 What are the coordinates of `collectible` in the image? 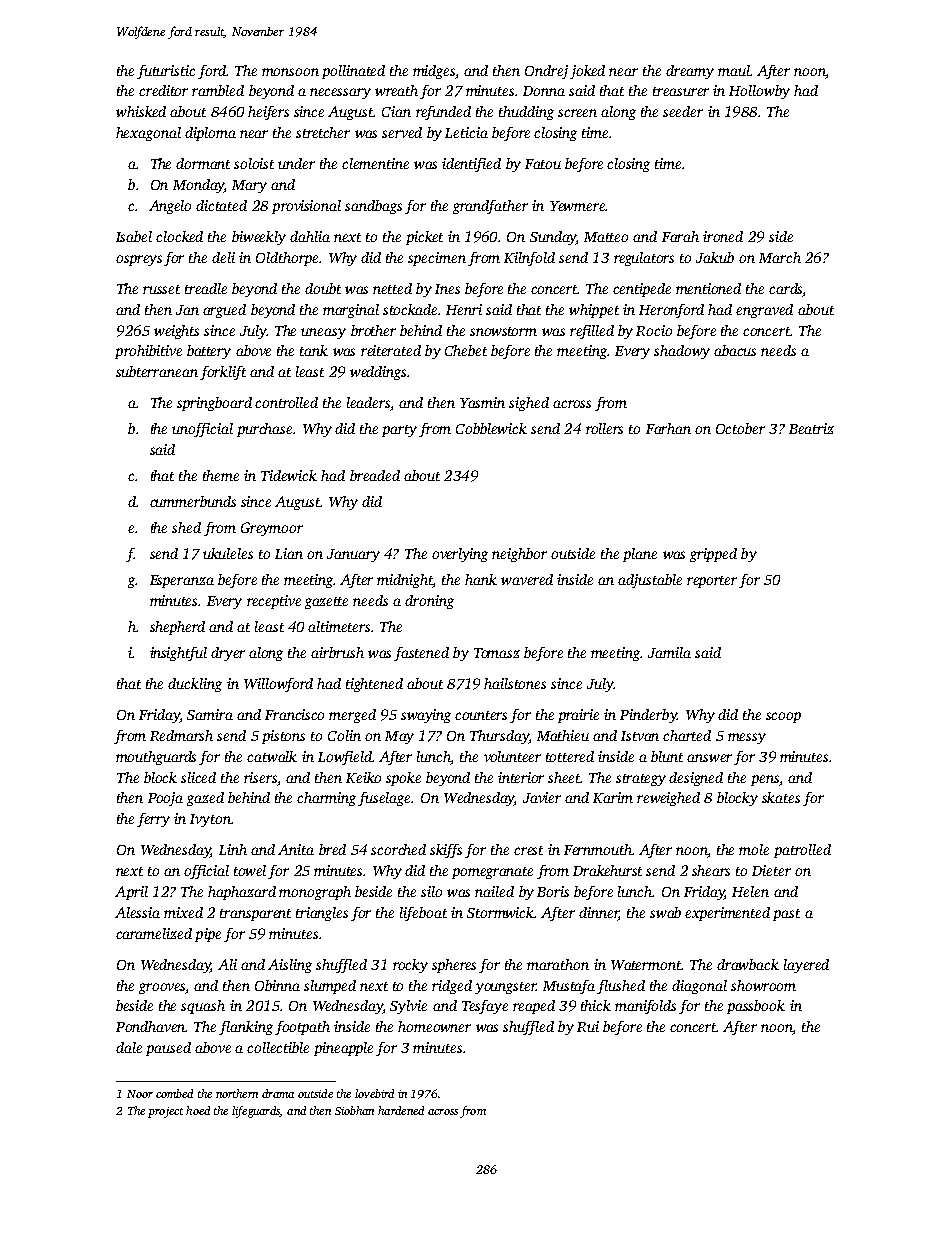 It's located at (278, 1047).
